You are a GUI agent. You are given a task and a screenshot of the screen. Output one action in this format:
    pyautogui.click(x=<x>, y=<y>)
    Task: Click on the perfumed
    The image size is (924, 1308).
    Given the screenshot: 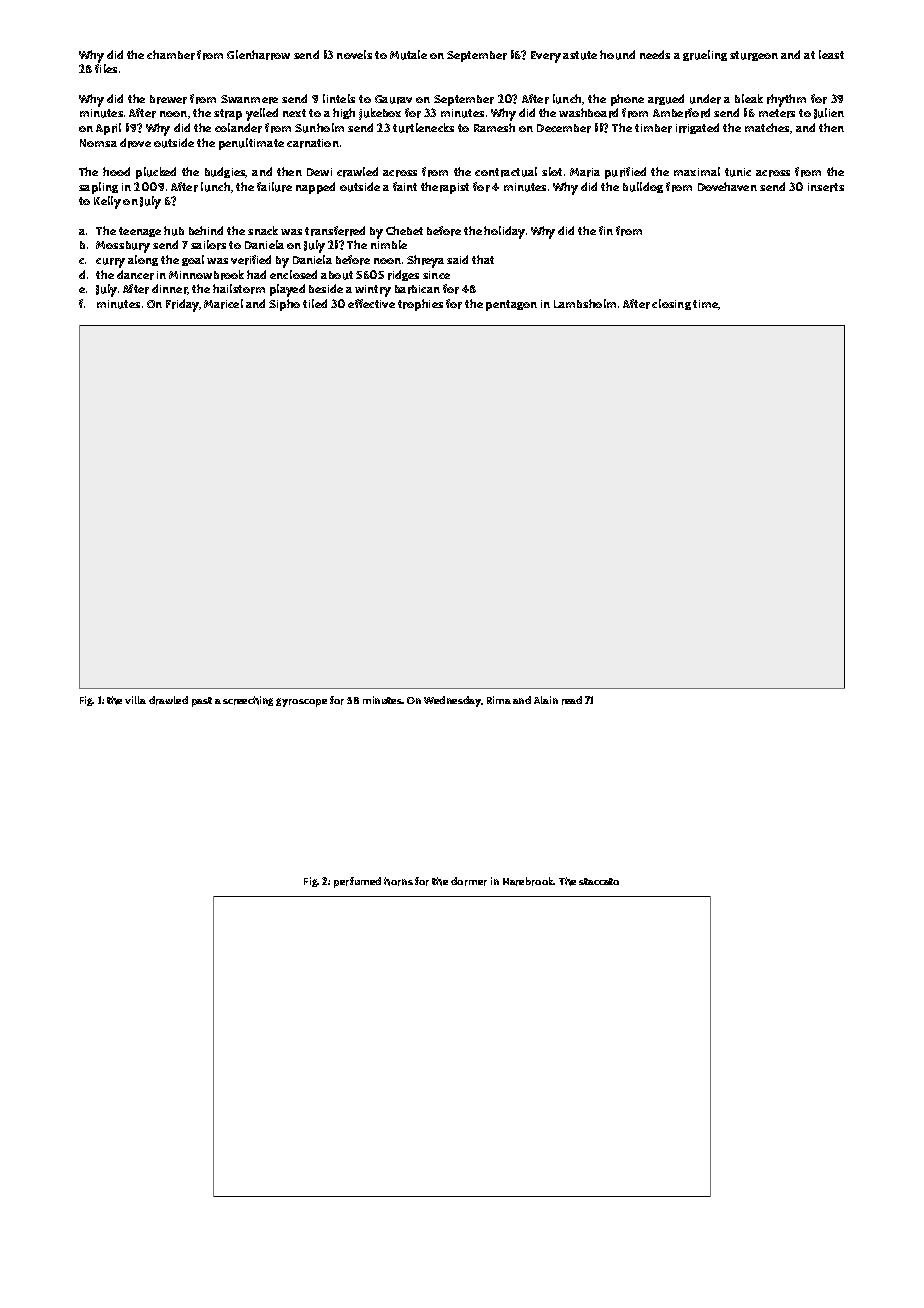 What is the action you would take?
    pyautogui.click(x=357, y=882)
